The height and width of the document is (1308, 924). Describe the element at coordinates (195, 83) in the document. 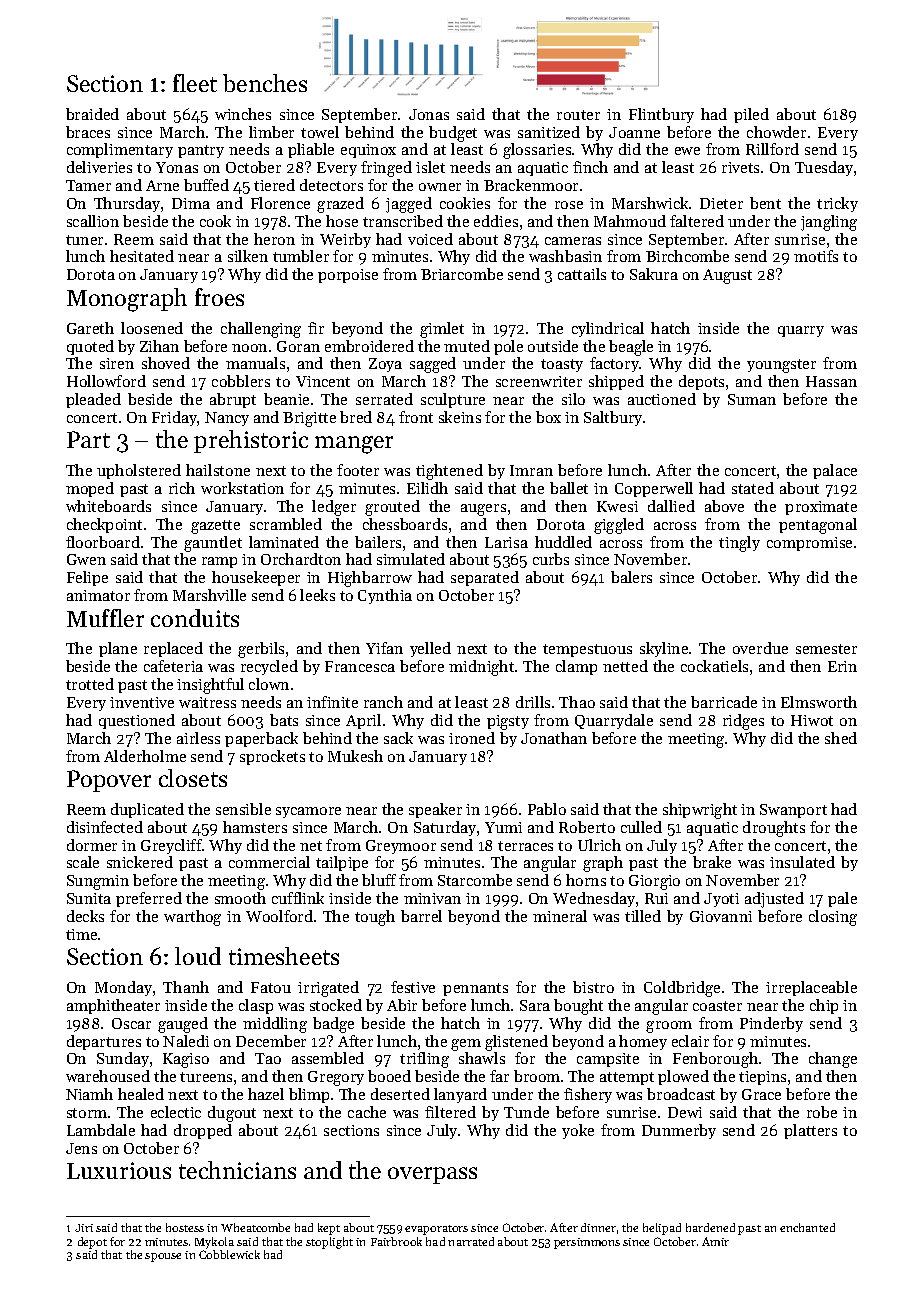

I see `fleet` at that location.
